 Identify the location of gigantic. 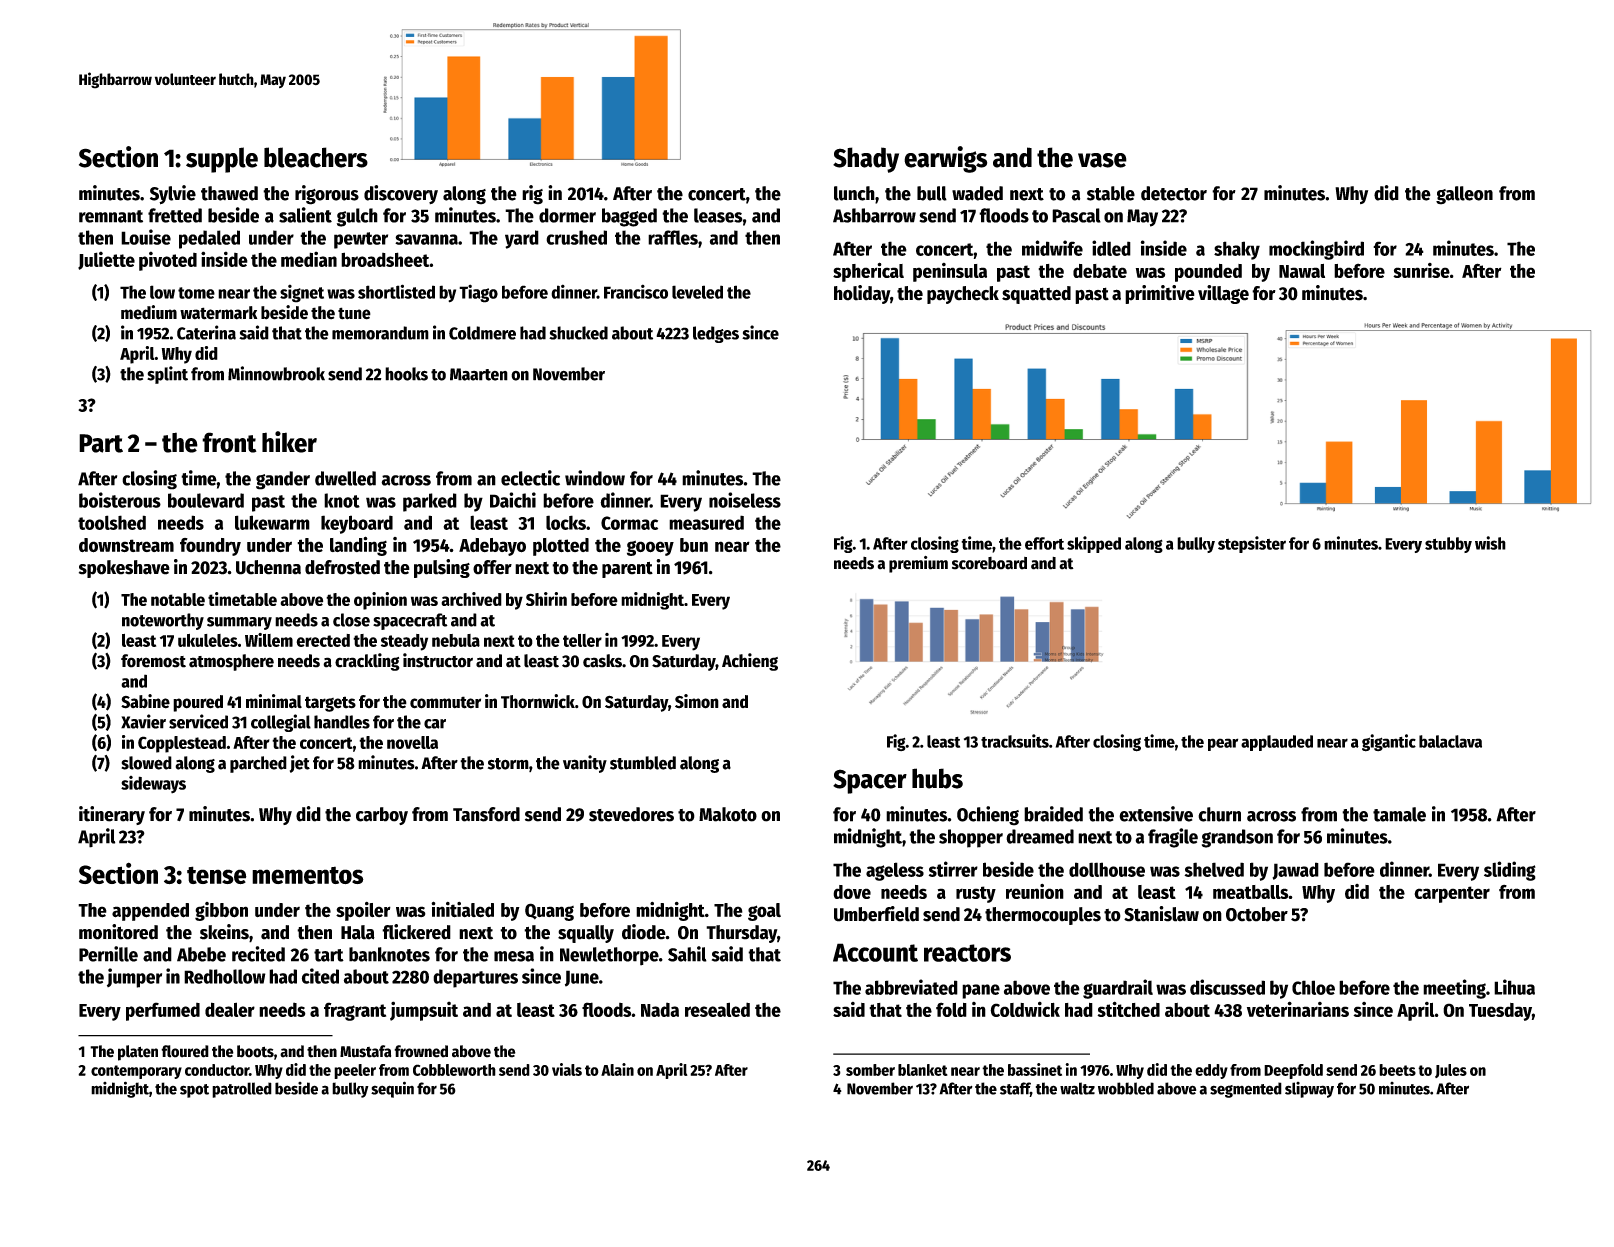
(1389, 743).
